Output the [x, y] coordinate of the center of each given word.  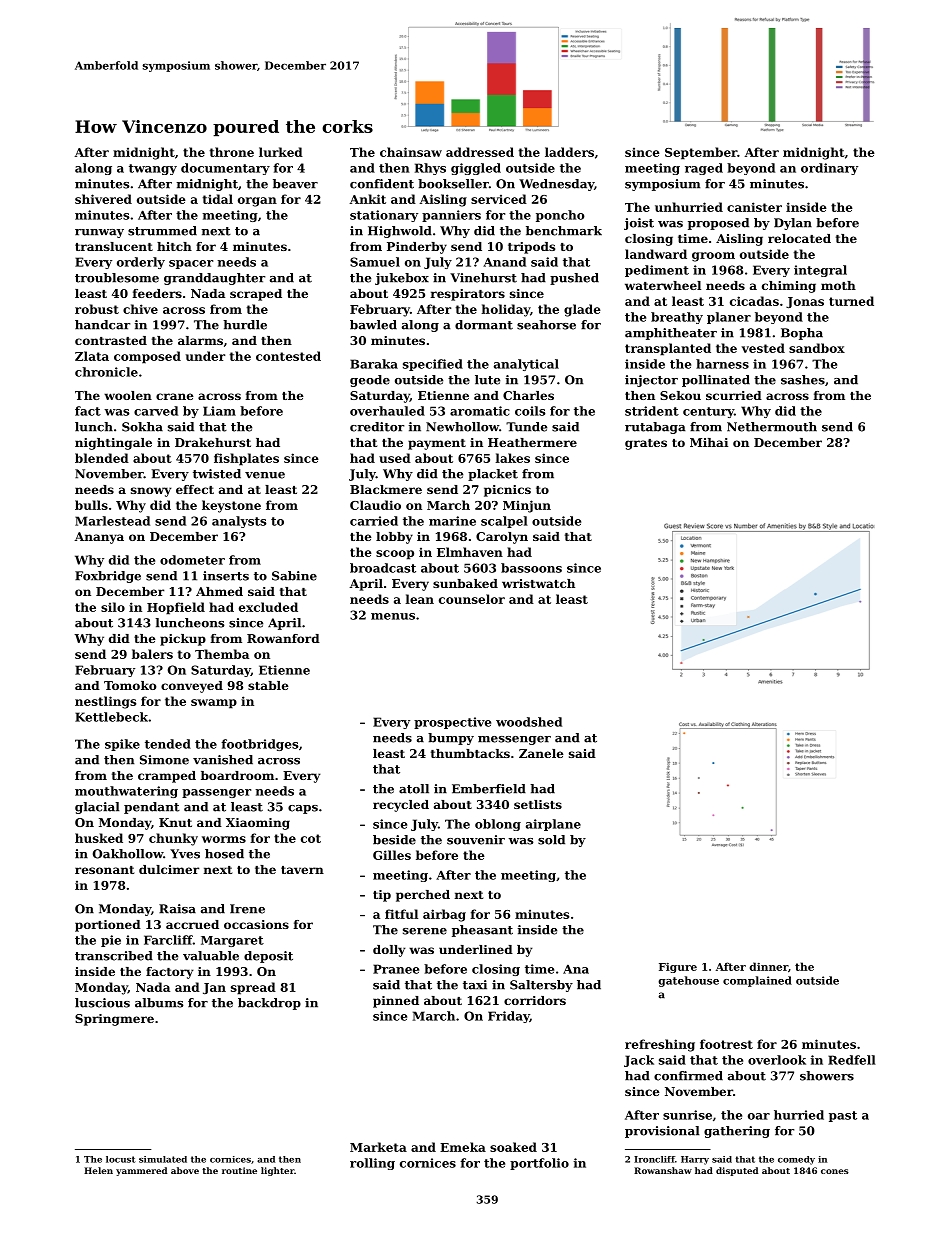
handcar [102, 325]
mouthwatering [126, 792]
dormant [484, 325]
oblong [498, 825]
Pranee [396, 969]
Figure [678, 968]
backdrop [269, 1004]
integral [820, 271]
